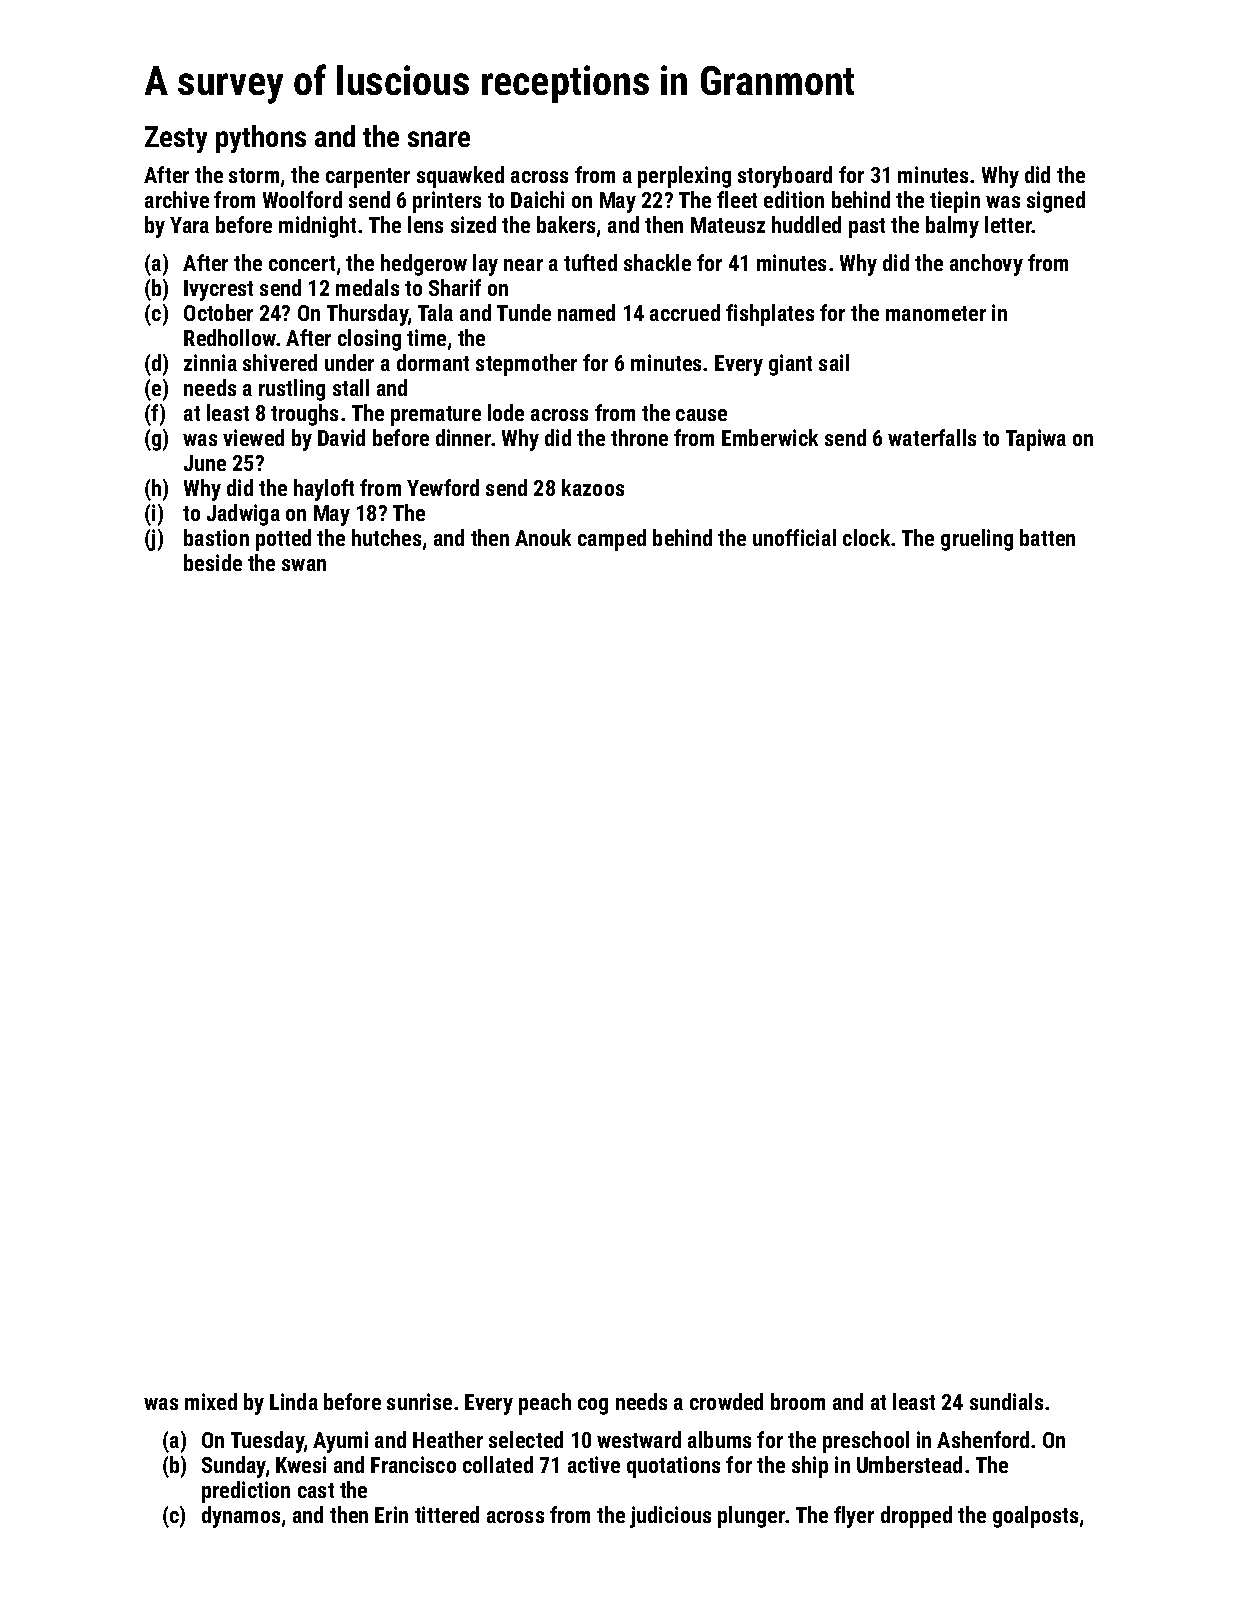 The image size is (1245, 1611). Describe the element at coordinates (834, 362) in the screenshot. I see `sail` at that location.
